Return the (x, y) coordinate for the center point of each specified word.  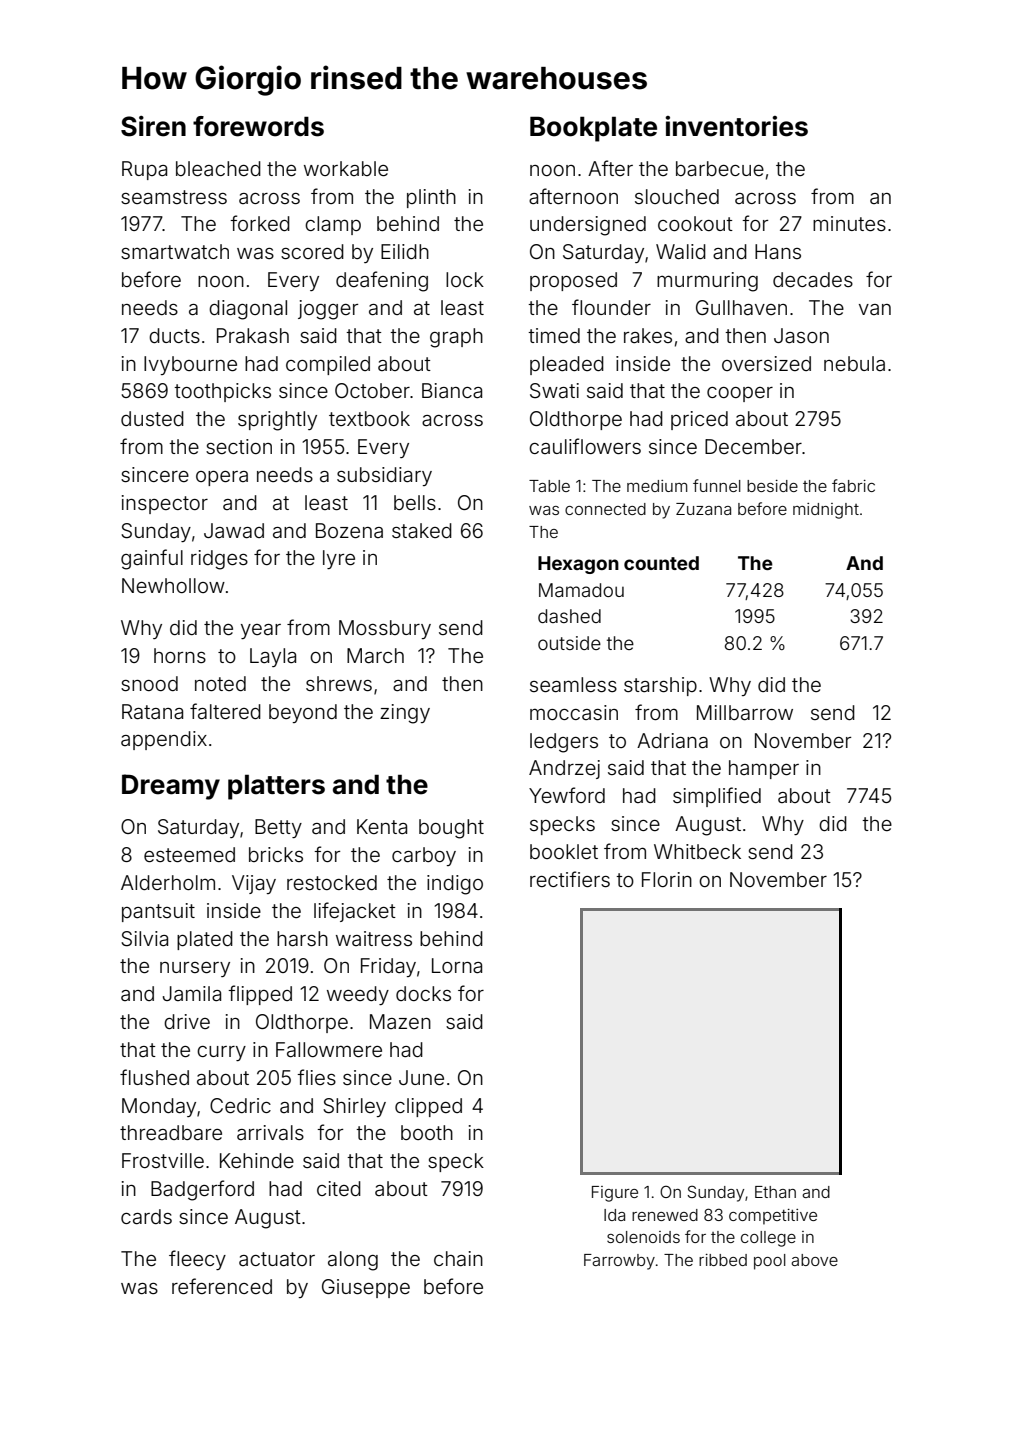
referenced (222, 1286)
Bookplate (593, 129)
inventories (736, 126)
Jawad (234, 530)
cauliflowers (585, 446)
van (875, 309)
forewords (258, 126)
